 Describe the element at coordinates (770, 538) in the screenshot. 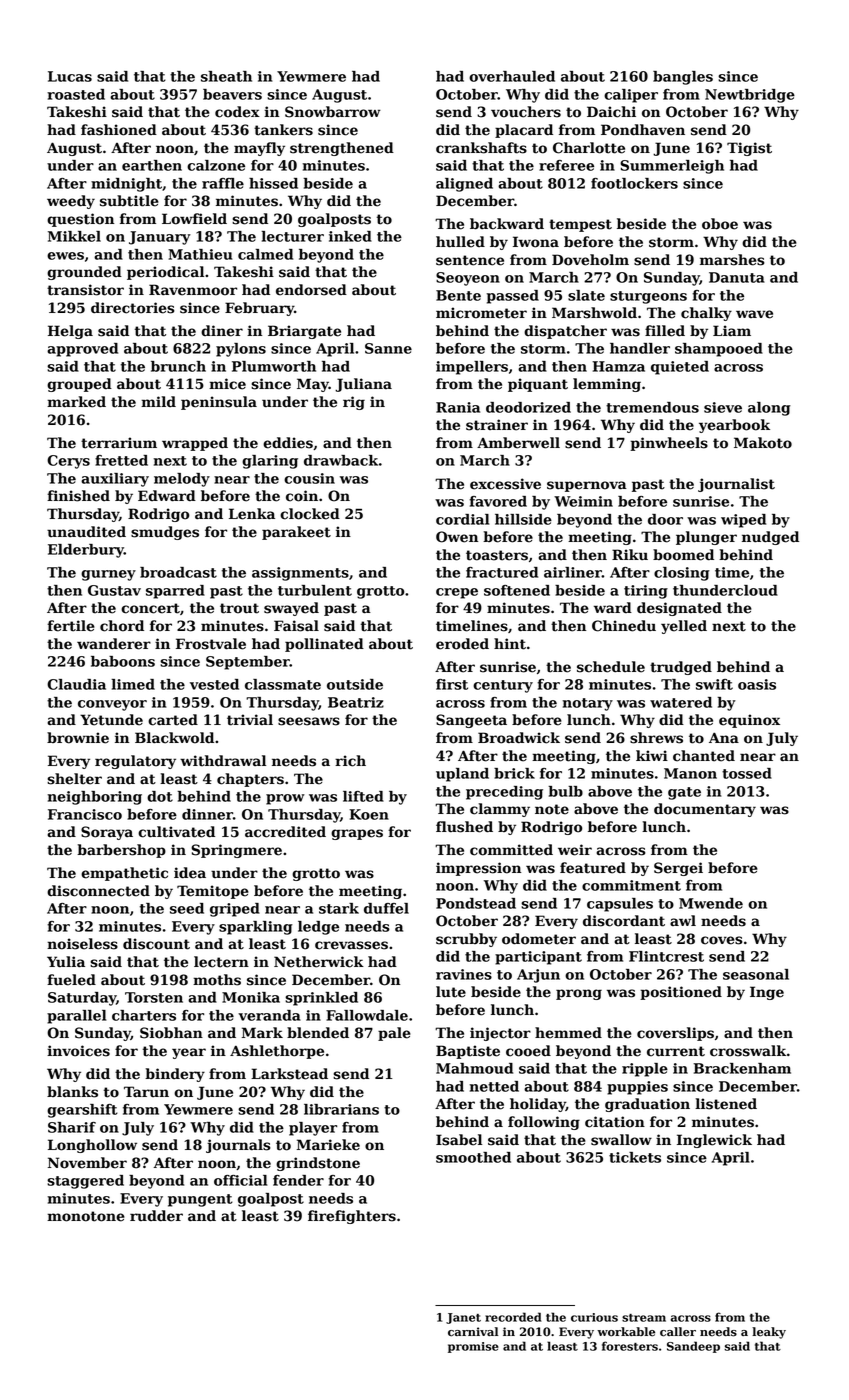

I see `nudged` at that location.
